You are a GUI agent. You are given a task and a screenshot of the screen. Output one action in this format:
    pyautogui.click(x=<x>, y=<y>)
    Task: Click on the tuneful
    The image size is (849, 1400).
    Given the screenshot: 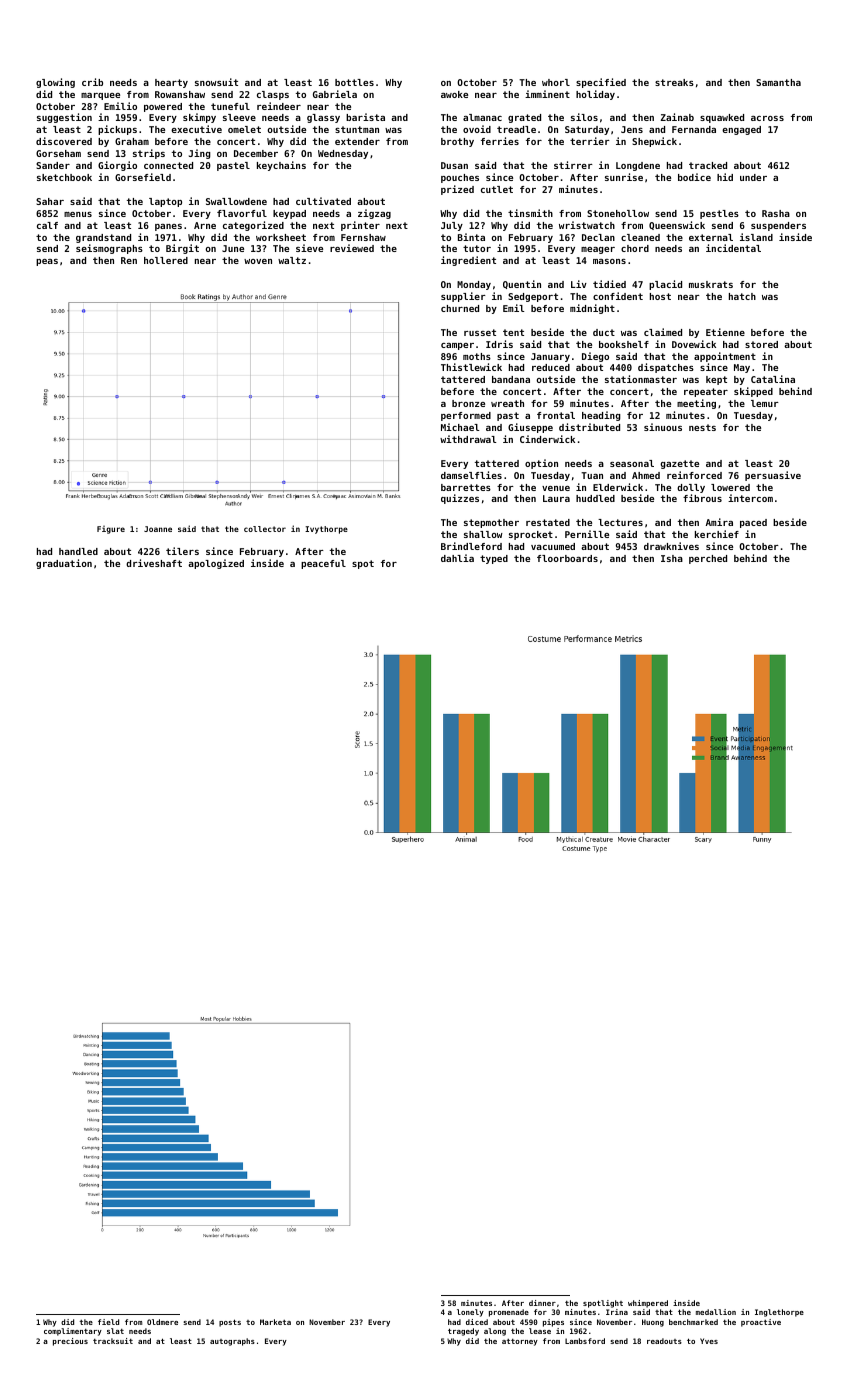 What is the action you would take?
    pyautogui.click(x=230, y=106)
